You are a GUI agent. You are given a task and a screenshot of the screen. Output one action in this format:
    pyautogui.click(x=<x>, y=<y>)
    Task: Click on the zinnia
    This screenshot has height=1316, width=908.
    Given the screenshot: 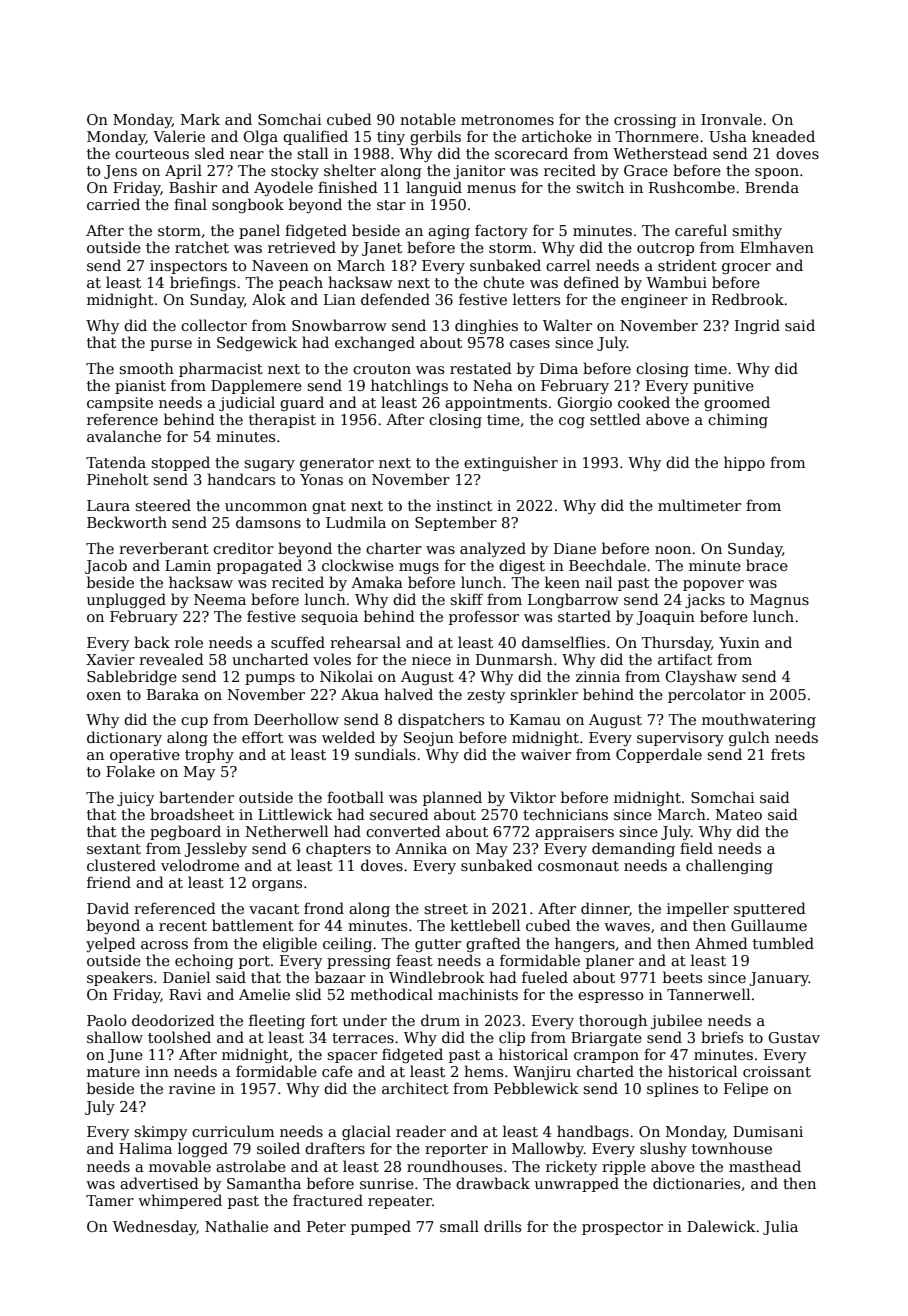 What is the action you would take?
    pyautogui.click(x=598, y=676)
